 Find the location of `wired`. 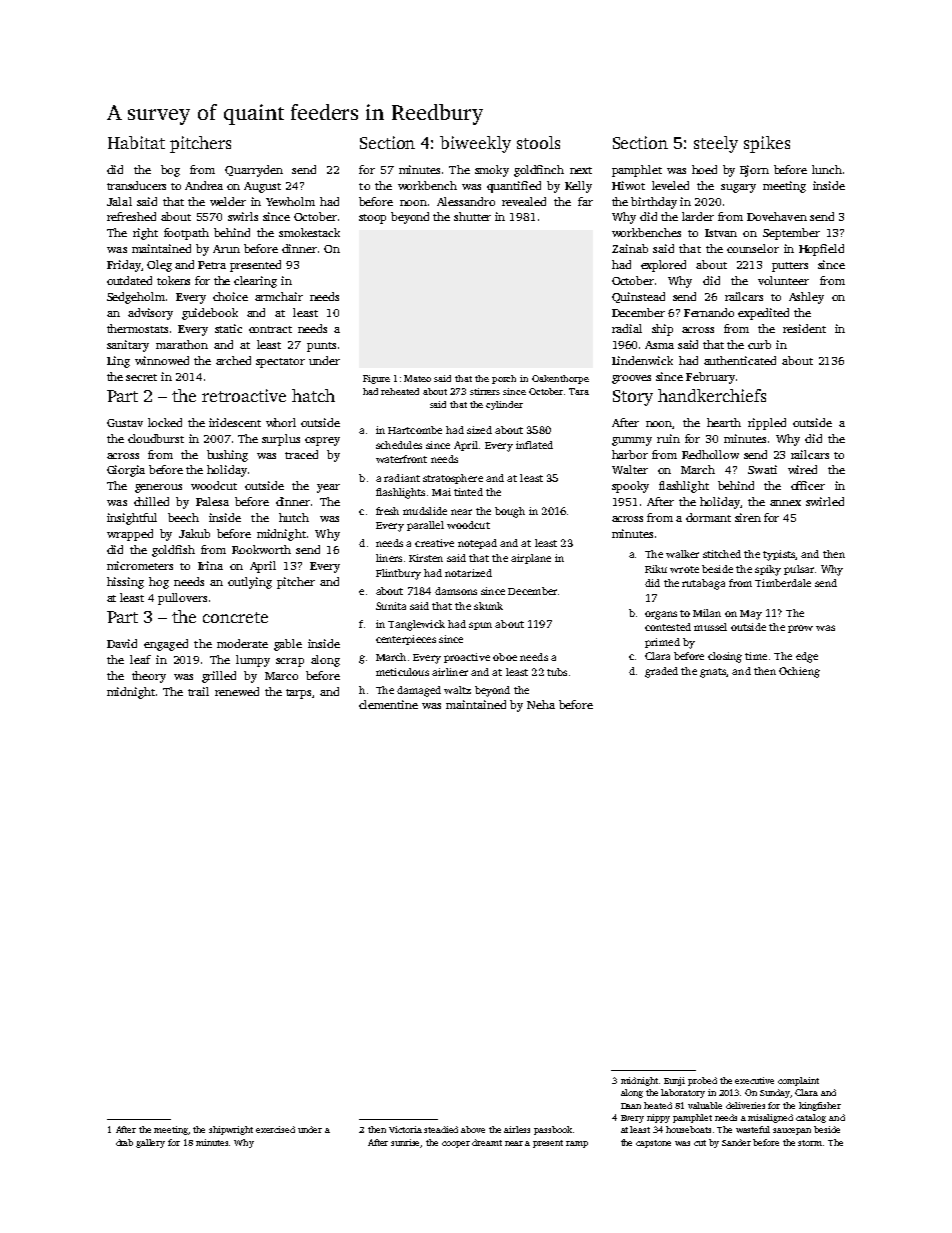

wired is located at coordinates (802, 469).
